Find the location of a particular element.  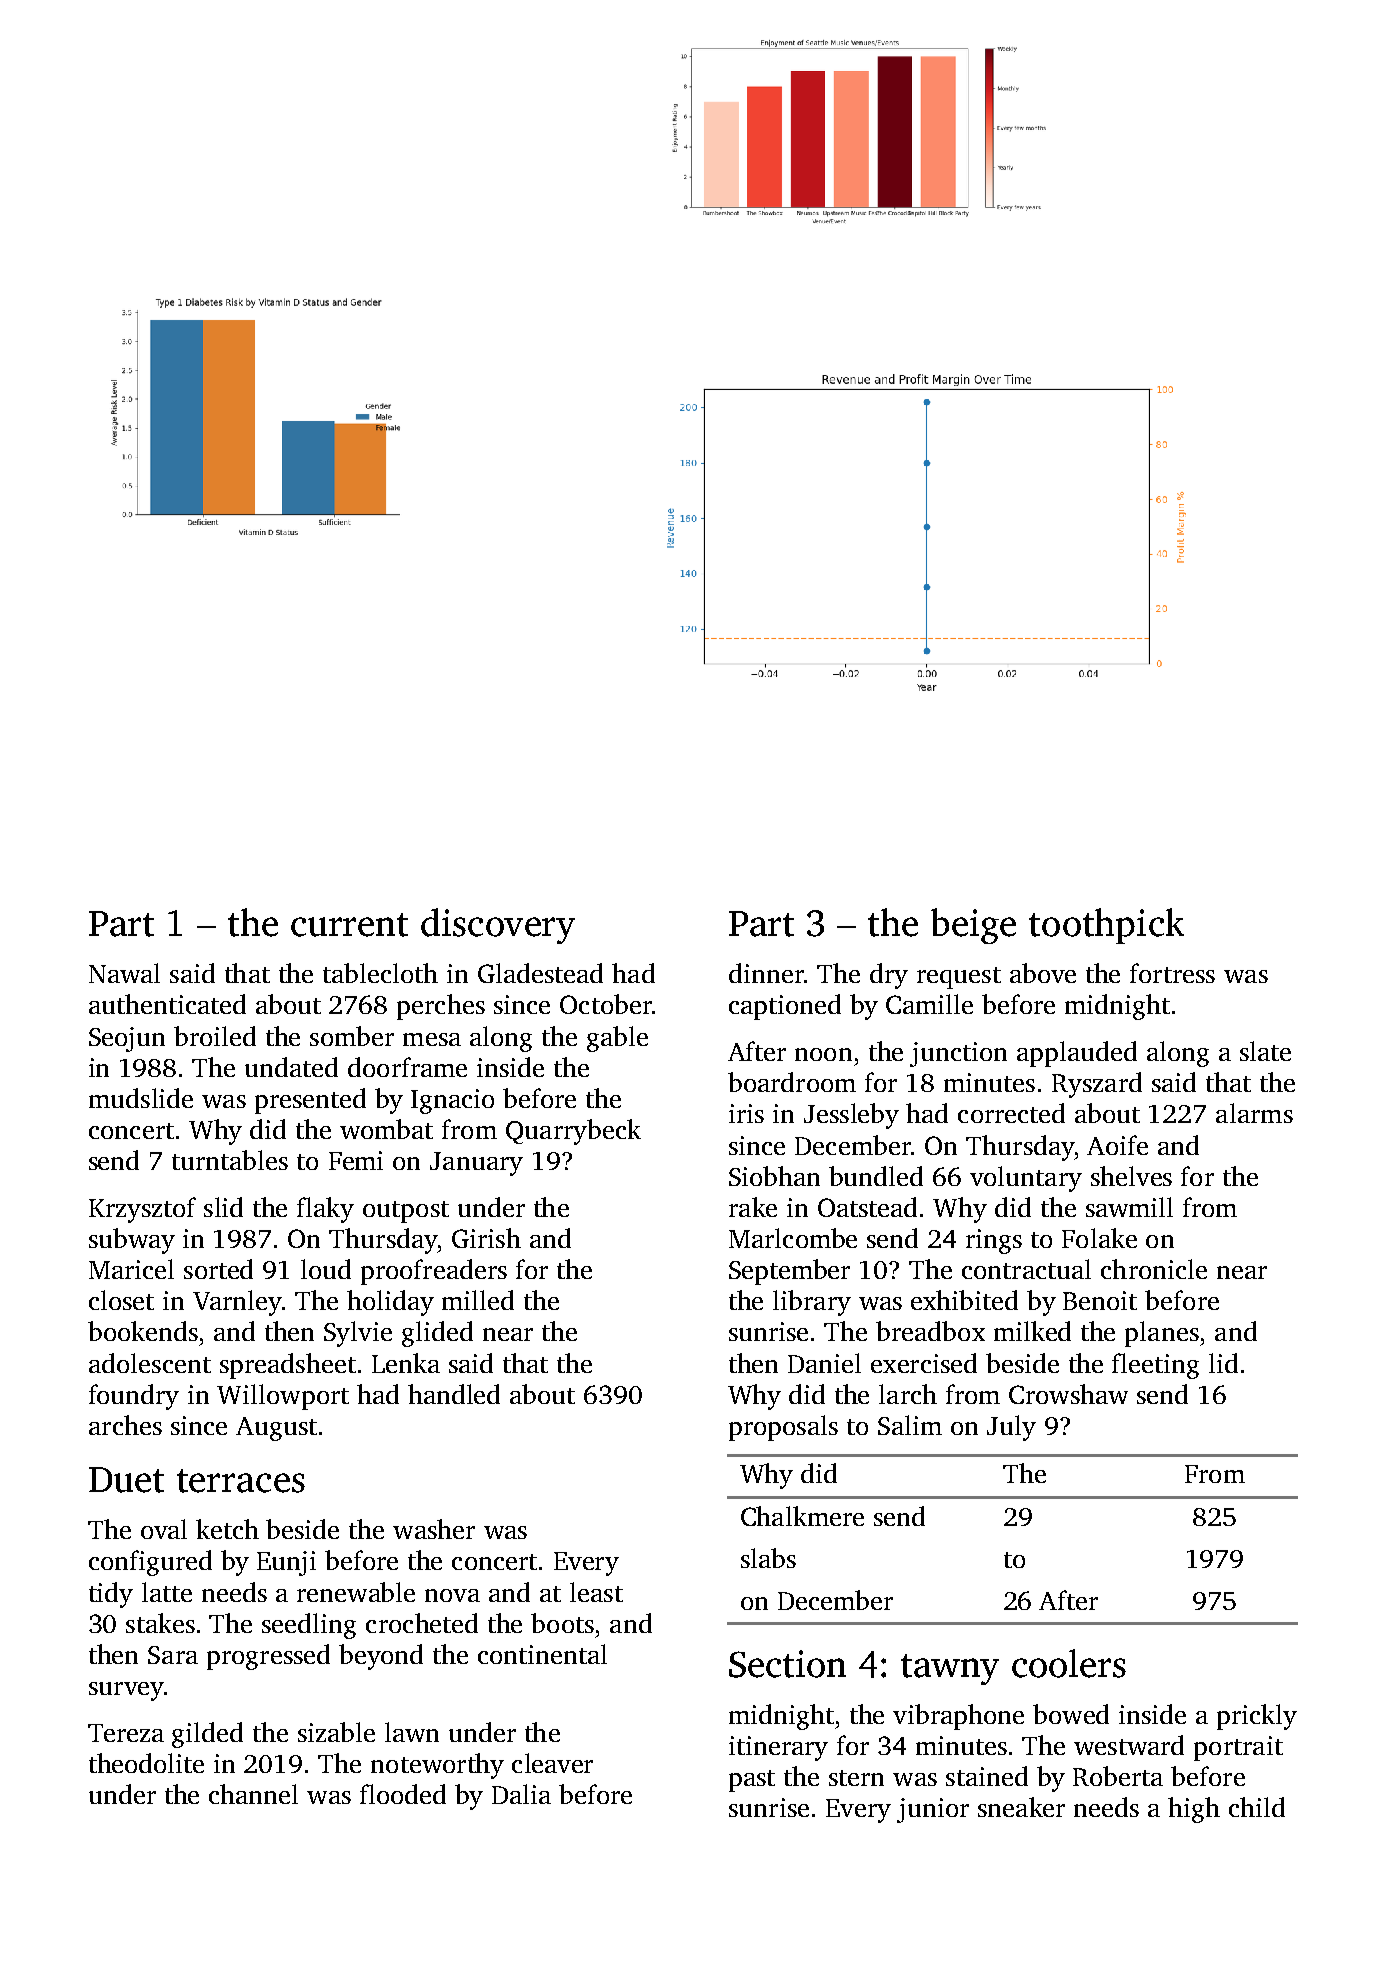

spreadsheet is located at coordinates (288, 1366).
